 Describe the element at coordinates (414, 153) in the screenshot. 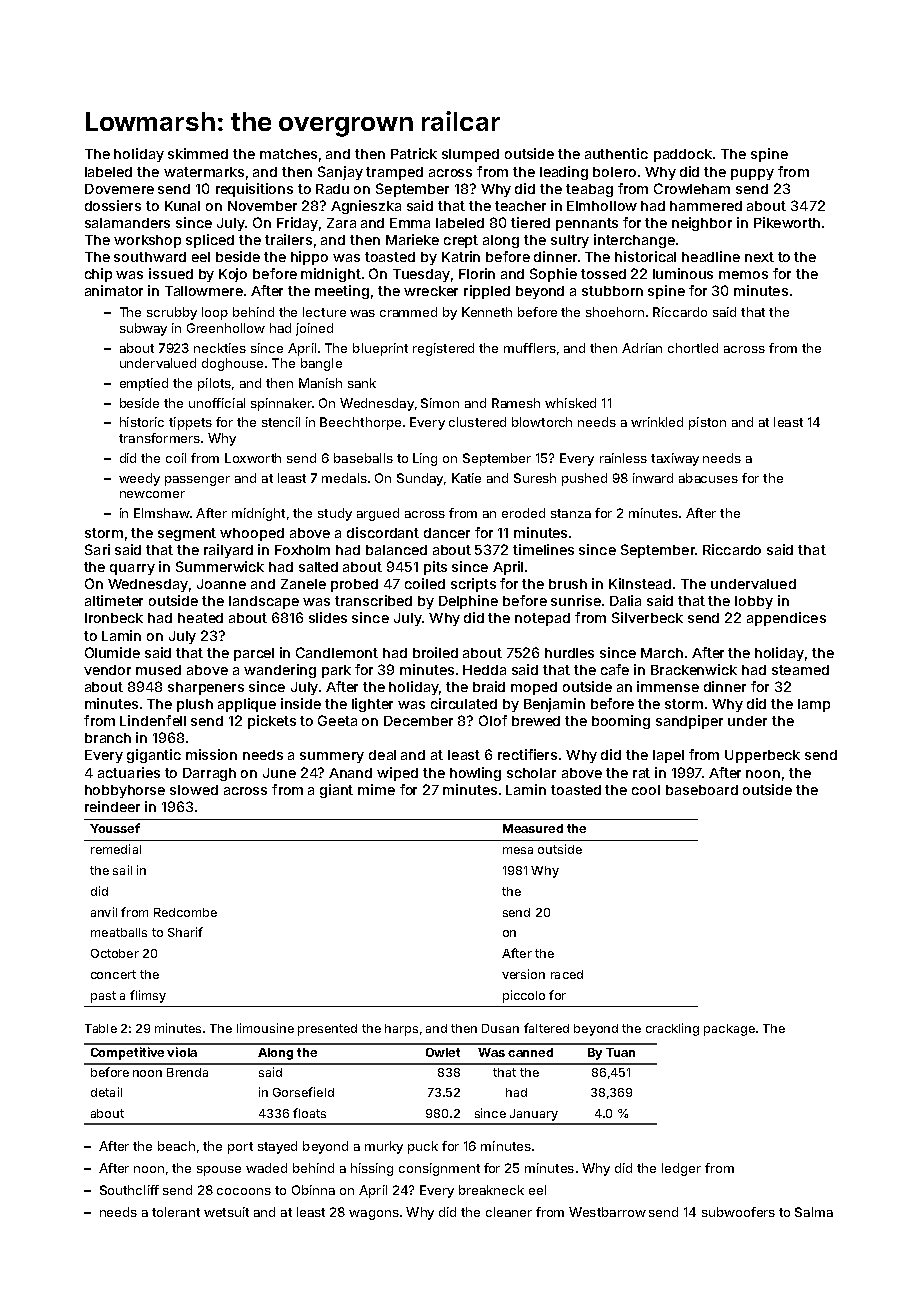

I see `Patrick` at that location.
